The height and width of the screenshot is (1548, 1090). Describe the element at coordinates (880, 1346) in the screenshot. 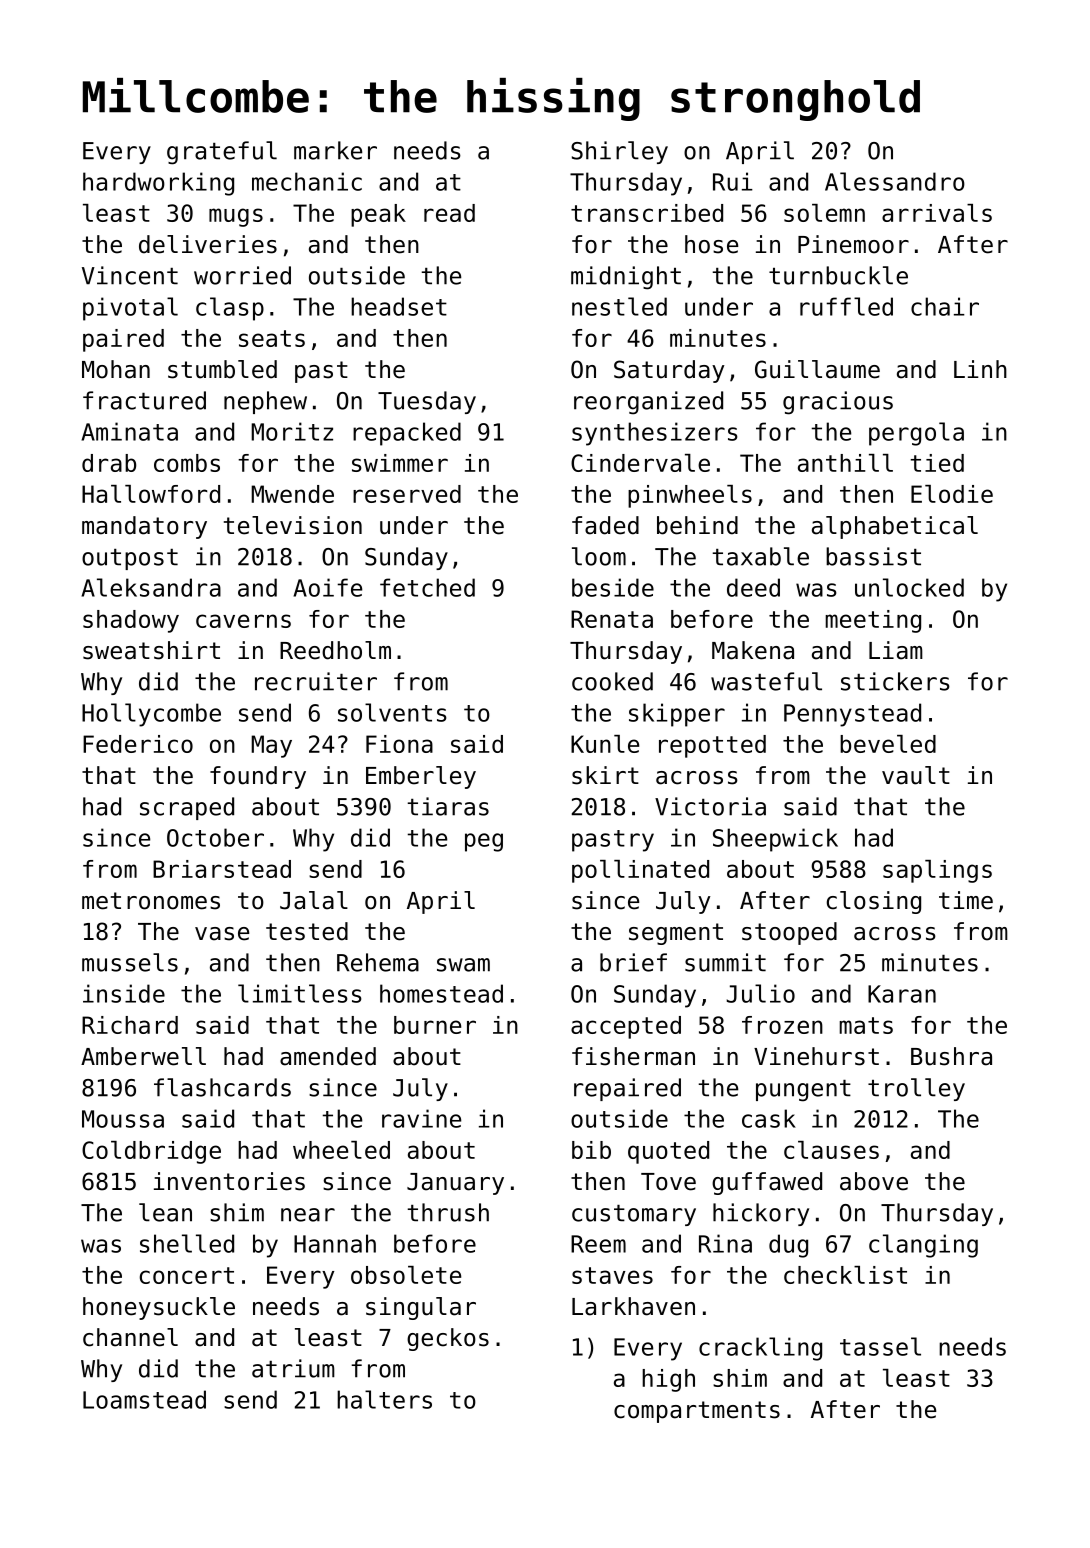

I see `tassel` at that location.
